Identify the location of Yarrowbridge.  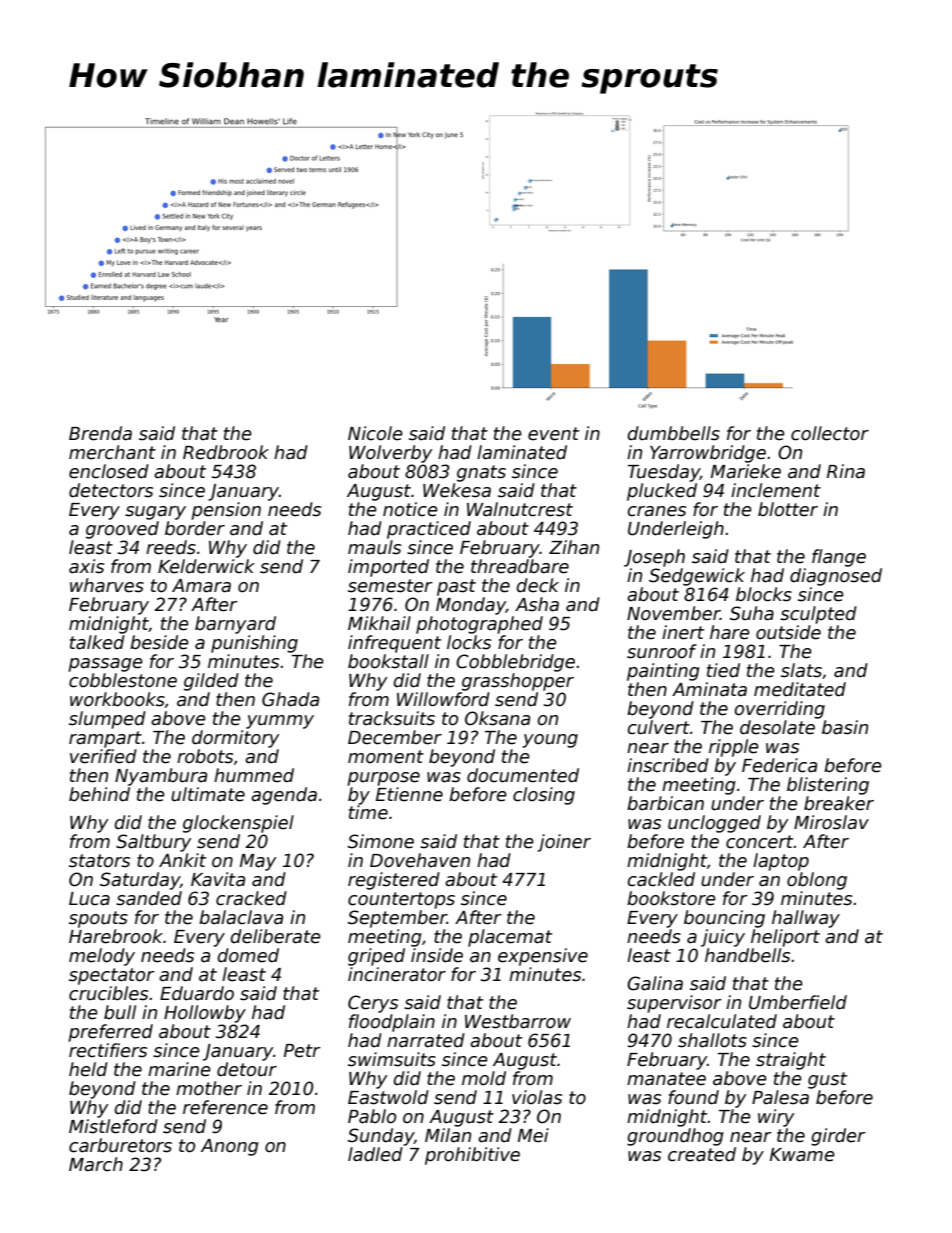
(708, 454).
